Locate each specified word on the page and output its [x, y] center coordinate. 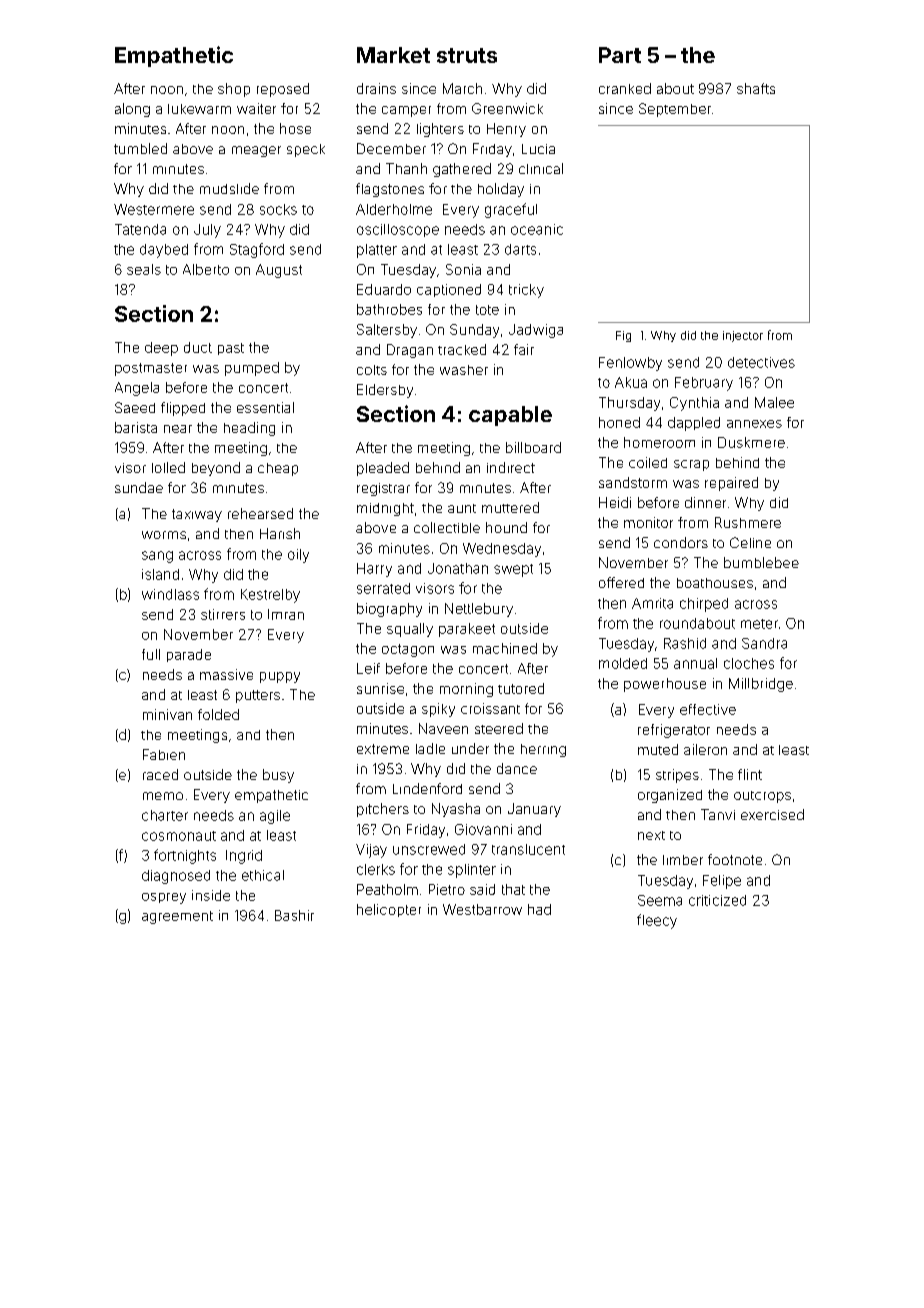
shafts [756, 88]
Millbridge [761, 685]
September [675, 110]
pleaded [383, 469]
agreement [177, 917]
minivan [167, 714]
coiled [648, 462]
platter [377, 251]
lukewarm [199, 109]
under [470, 748]
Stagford [257, 250]
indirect [511, 467]
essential [265, 407]
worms [164, 535]
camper [406, 111]
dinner [705, 502]
